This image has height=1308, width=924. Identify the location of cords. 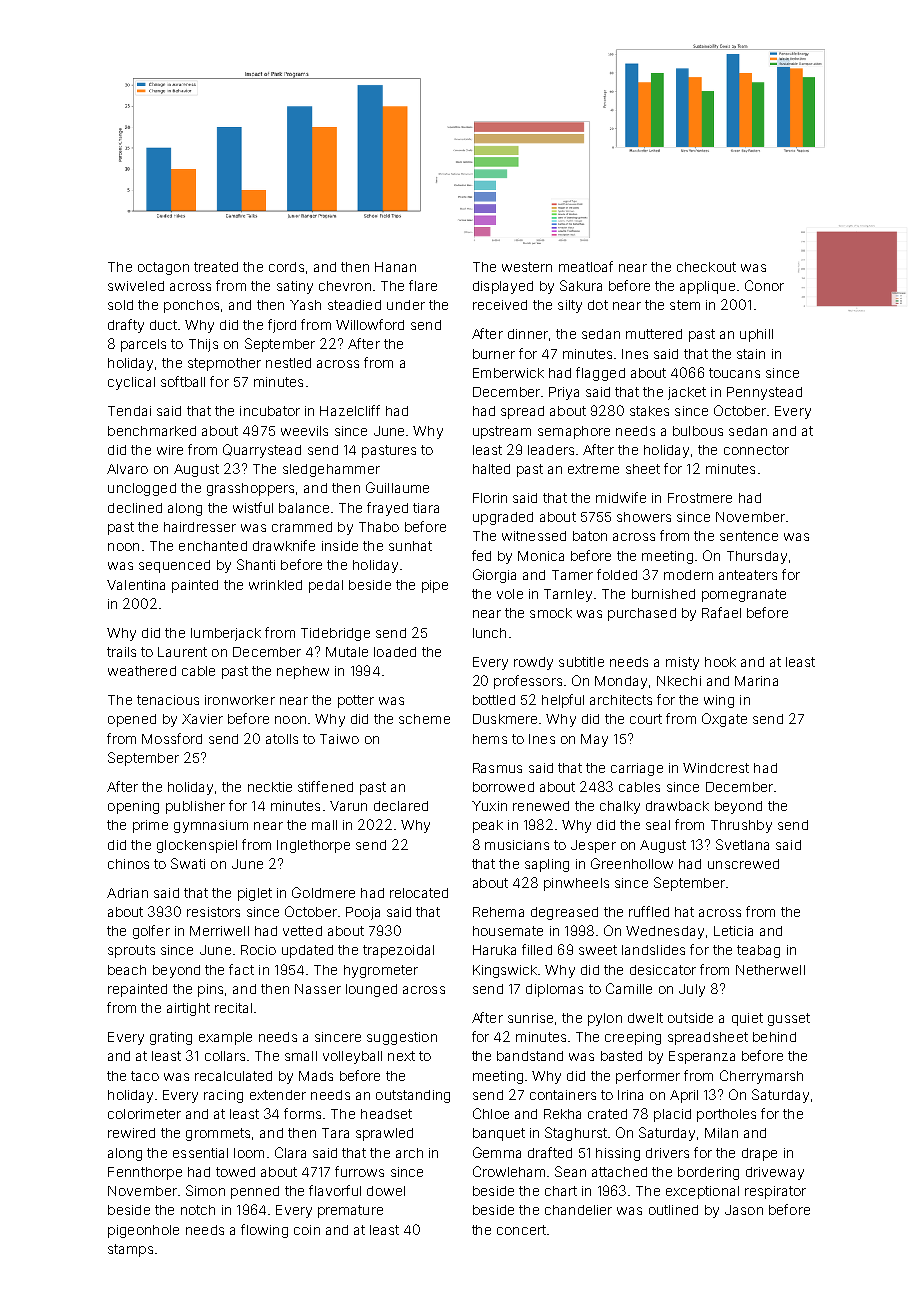
(286, 267).
